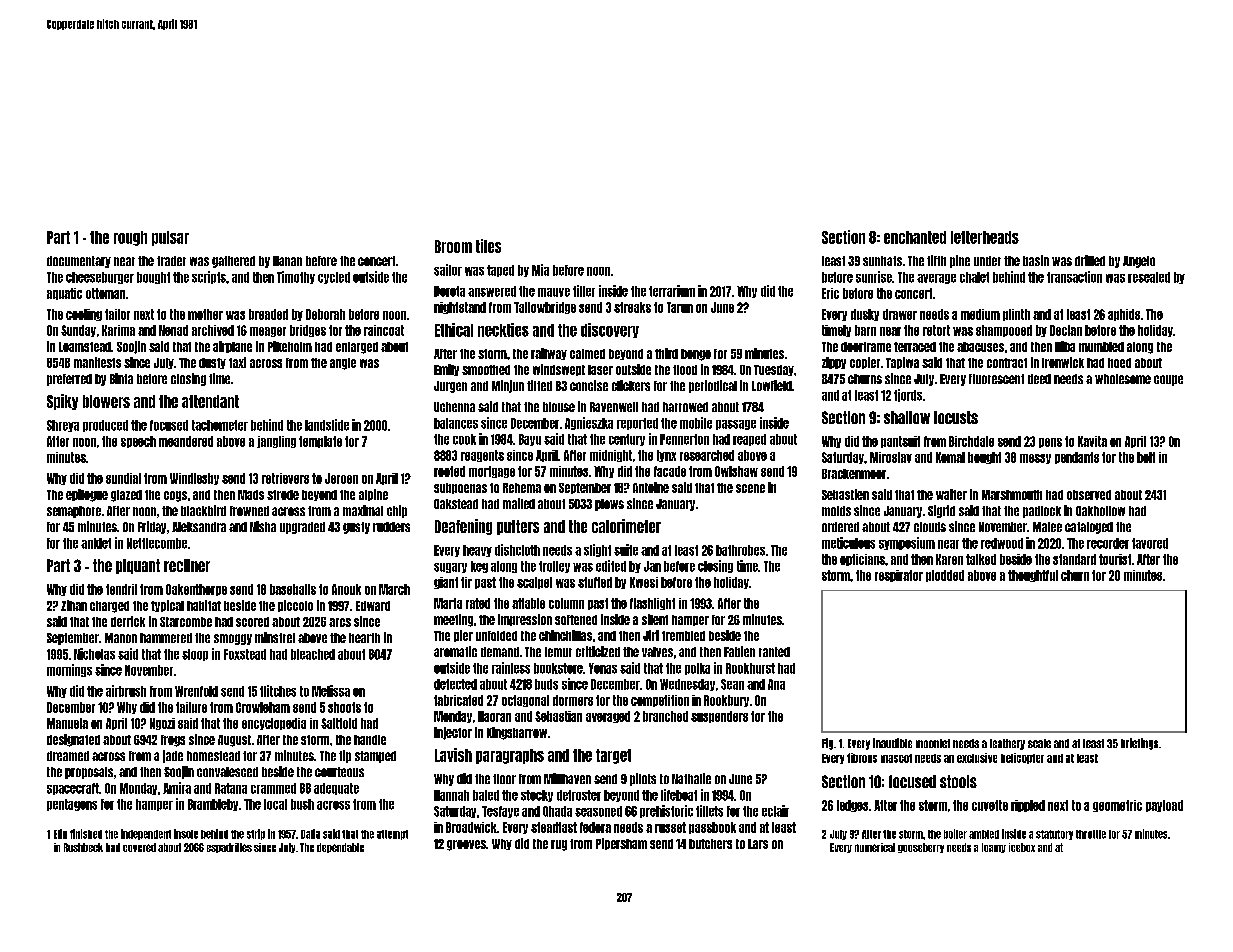 Image resolution: width=1233 pixels, height=952 pixels. What do you see at coordinates (492, 291) in the screenshot?
I see `answered` at bounding box center [492, 291].
